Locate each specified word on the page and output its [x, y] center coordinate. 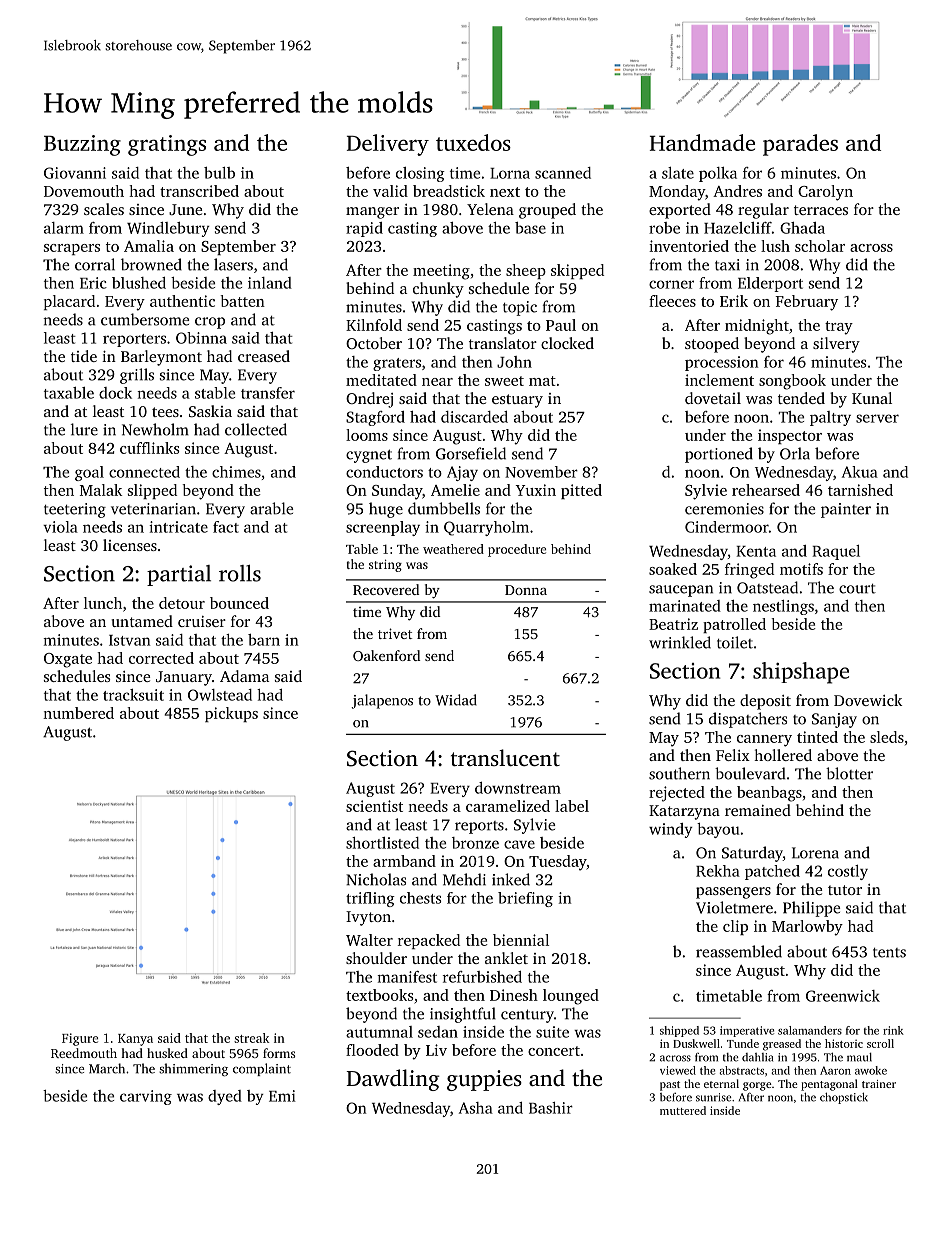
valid [390, 191]
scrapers [72, 249]
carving [146, 1097]
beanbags [769, 794]
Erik [734, 301]
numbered [78, 713]
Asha [476, 1108]
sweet [504, 381]
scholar [820, 246]
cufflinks [149, 448]
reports [479, 827]
